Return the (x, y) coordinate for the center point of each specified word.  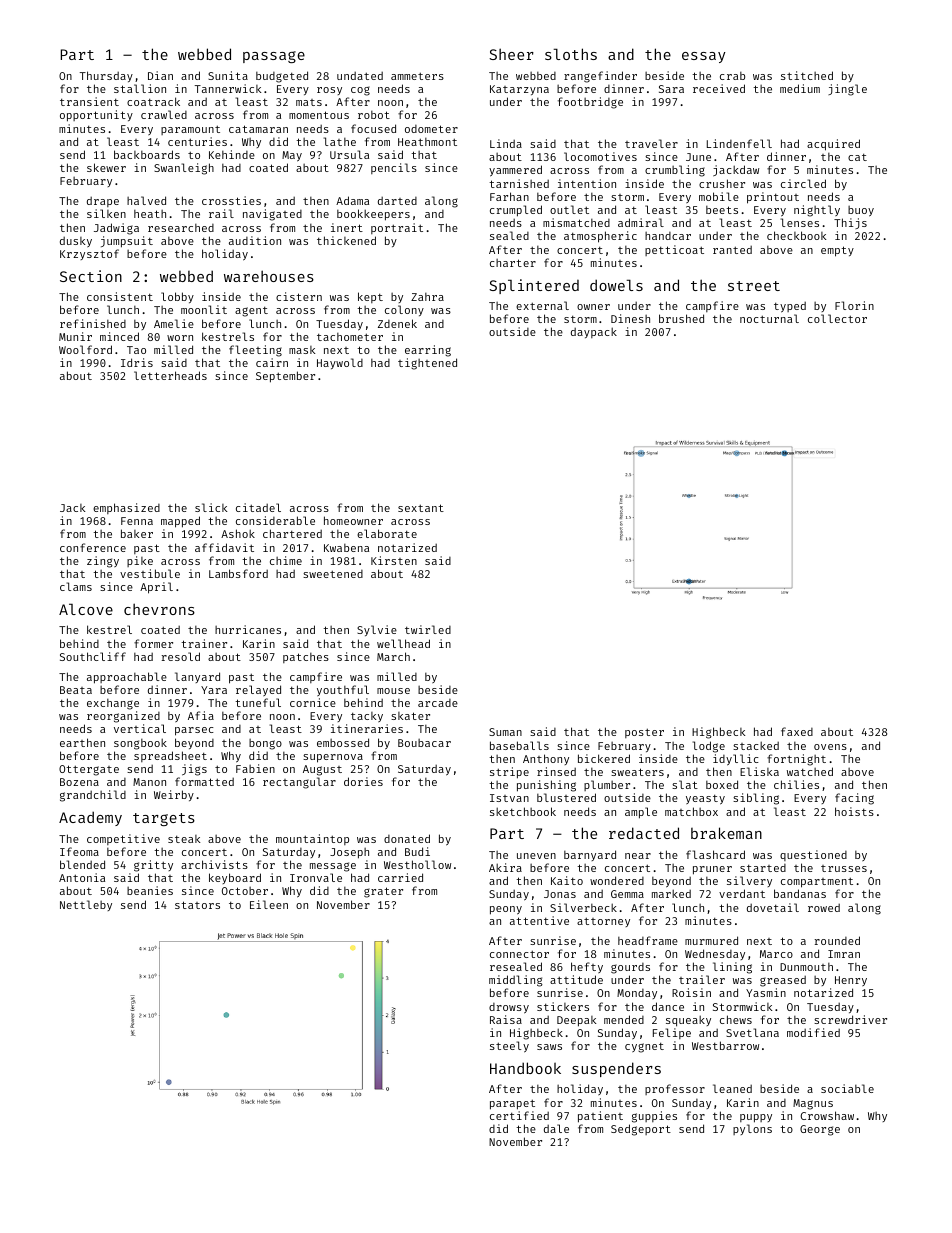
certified (519, 1115)
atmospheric (600, 237)
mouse (393, 691)
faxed (797, 731)
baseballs (519, 745)
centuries (197, 141)
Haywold (340, 363)
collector (837, 318)
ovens (830, 747)
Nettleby (86, 905)
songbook (140, 744)
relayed (258, 690)
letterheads (170, 375)
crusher (722, 183)
